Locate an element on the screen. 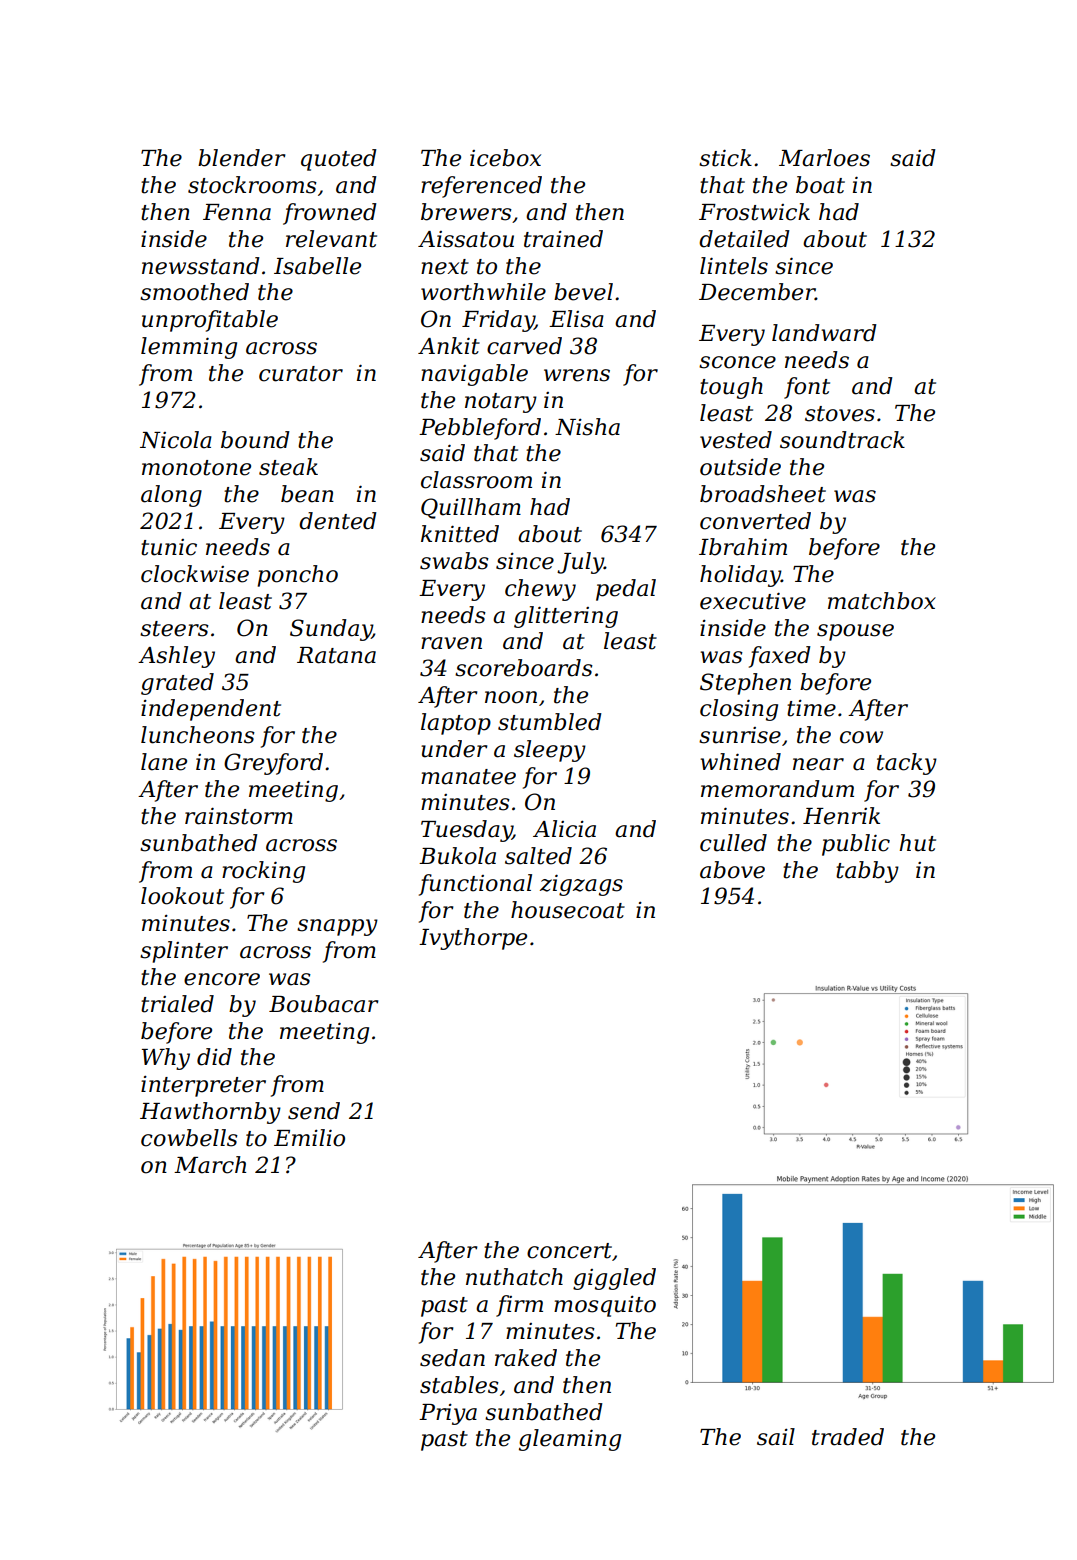  lane is located at coordinates (164, 762).
